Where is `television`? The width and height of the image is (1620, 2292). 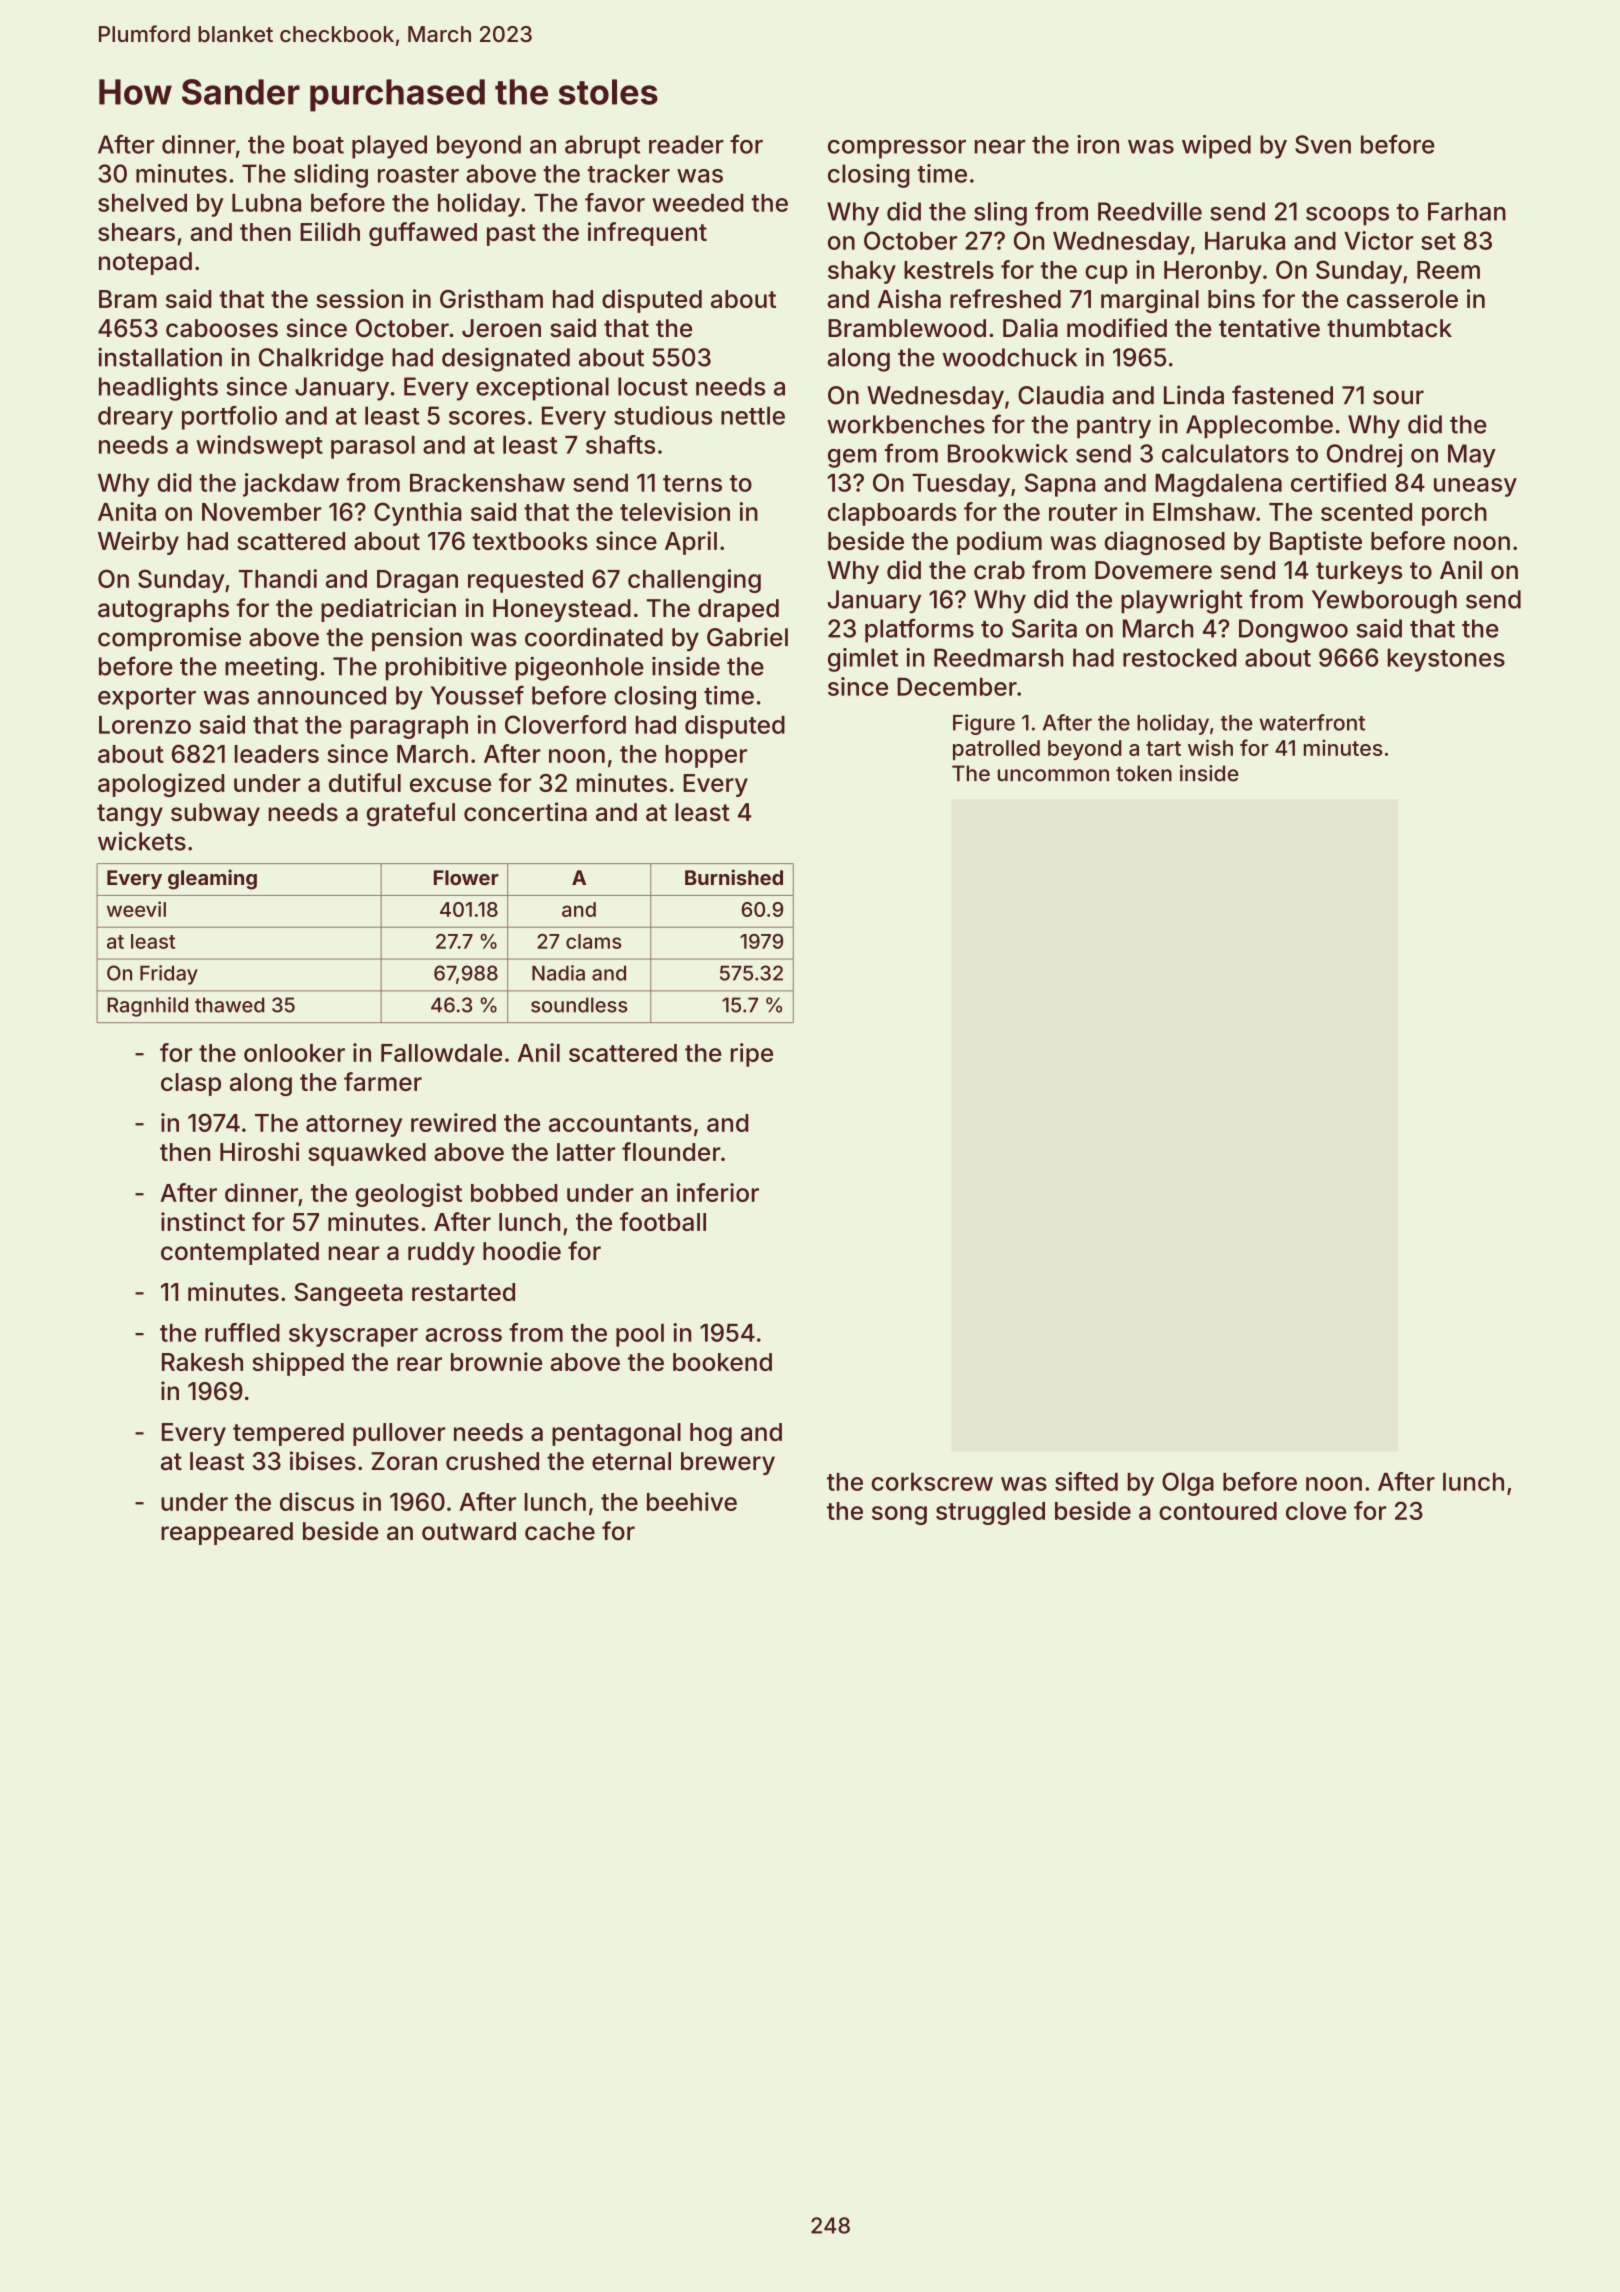 television is located at coordinates (675, 511).
